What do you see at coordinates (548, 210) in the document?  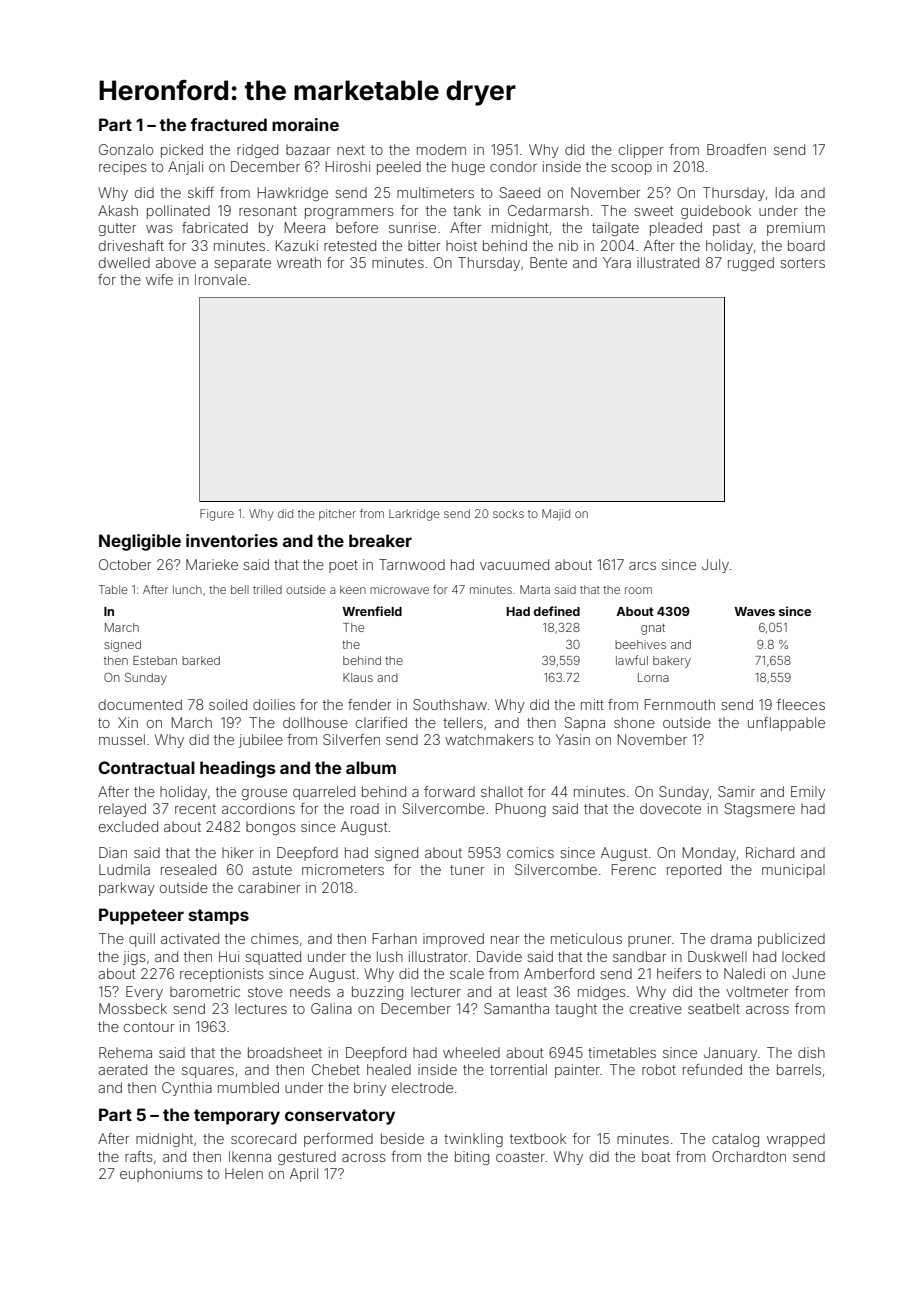 I see `Cedarmarsh` at bounding box center [548, 210].
